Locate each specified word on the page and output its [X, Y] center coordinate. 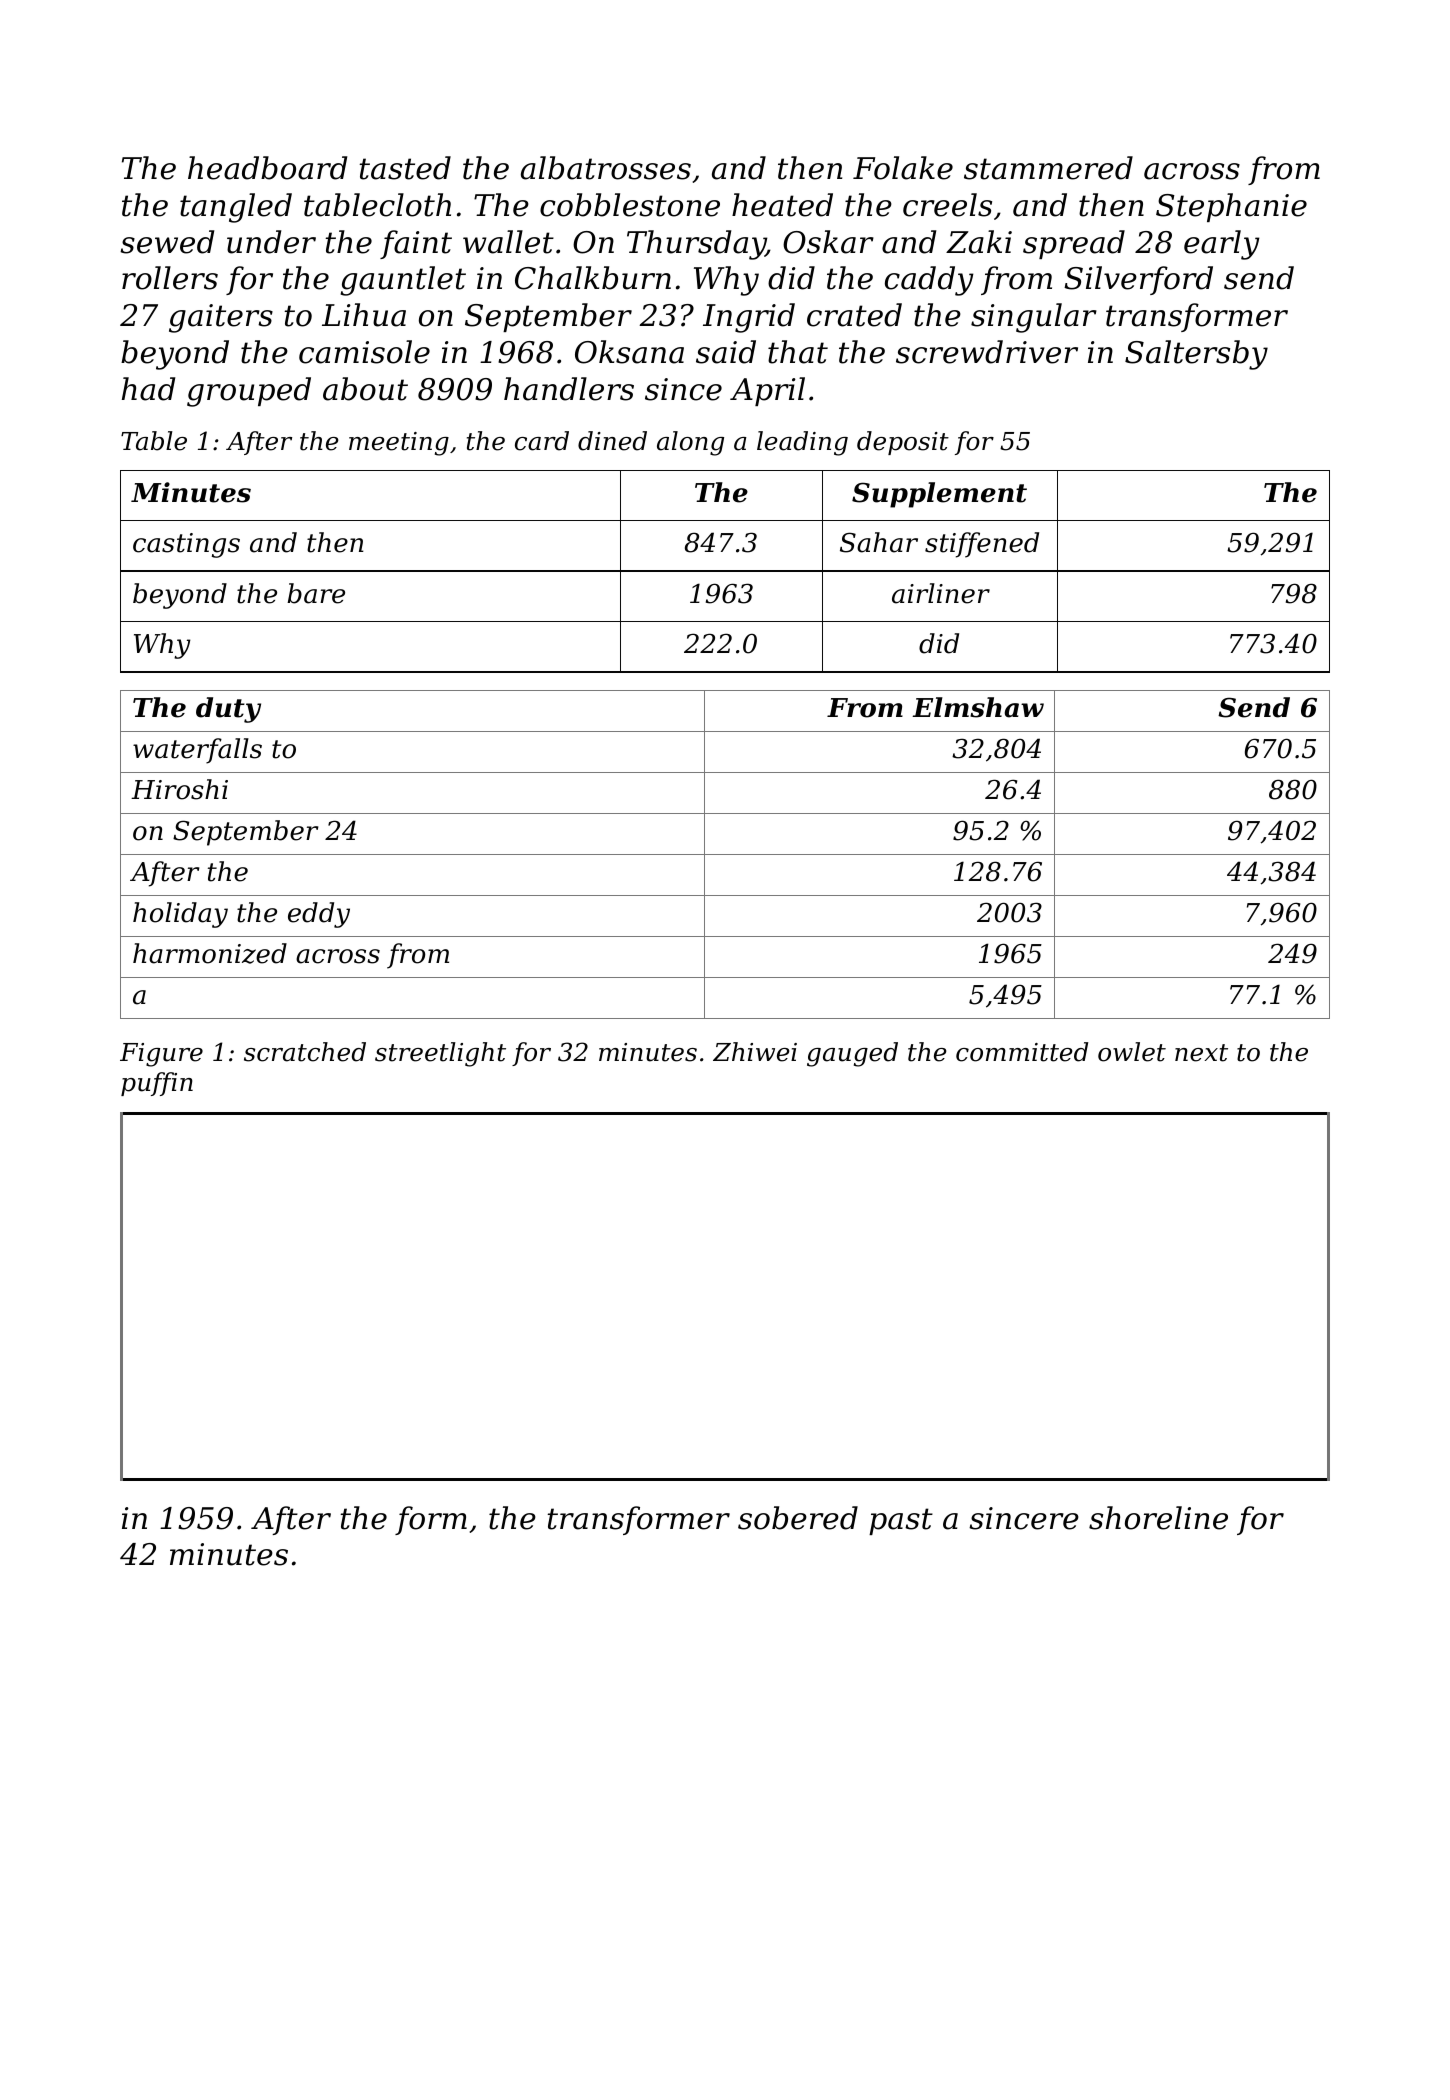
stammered [1048, 168]
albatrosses [606, 168]
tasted [405, 168]
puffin [157, 1084]
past [901, 1521]
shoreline [1158, 1518]
